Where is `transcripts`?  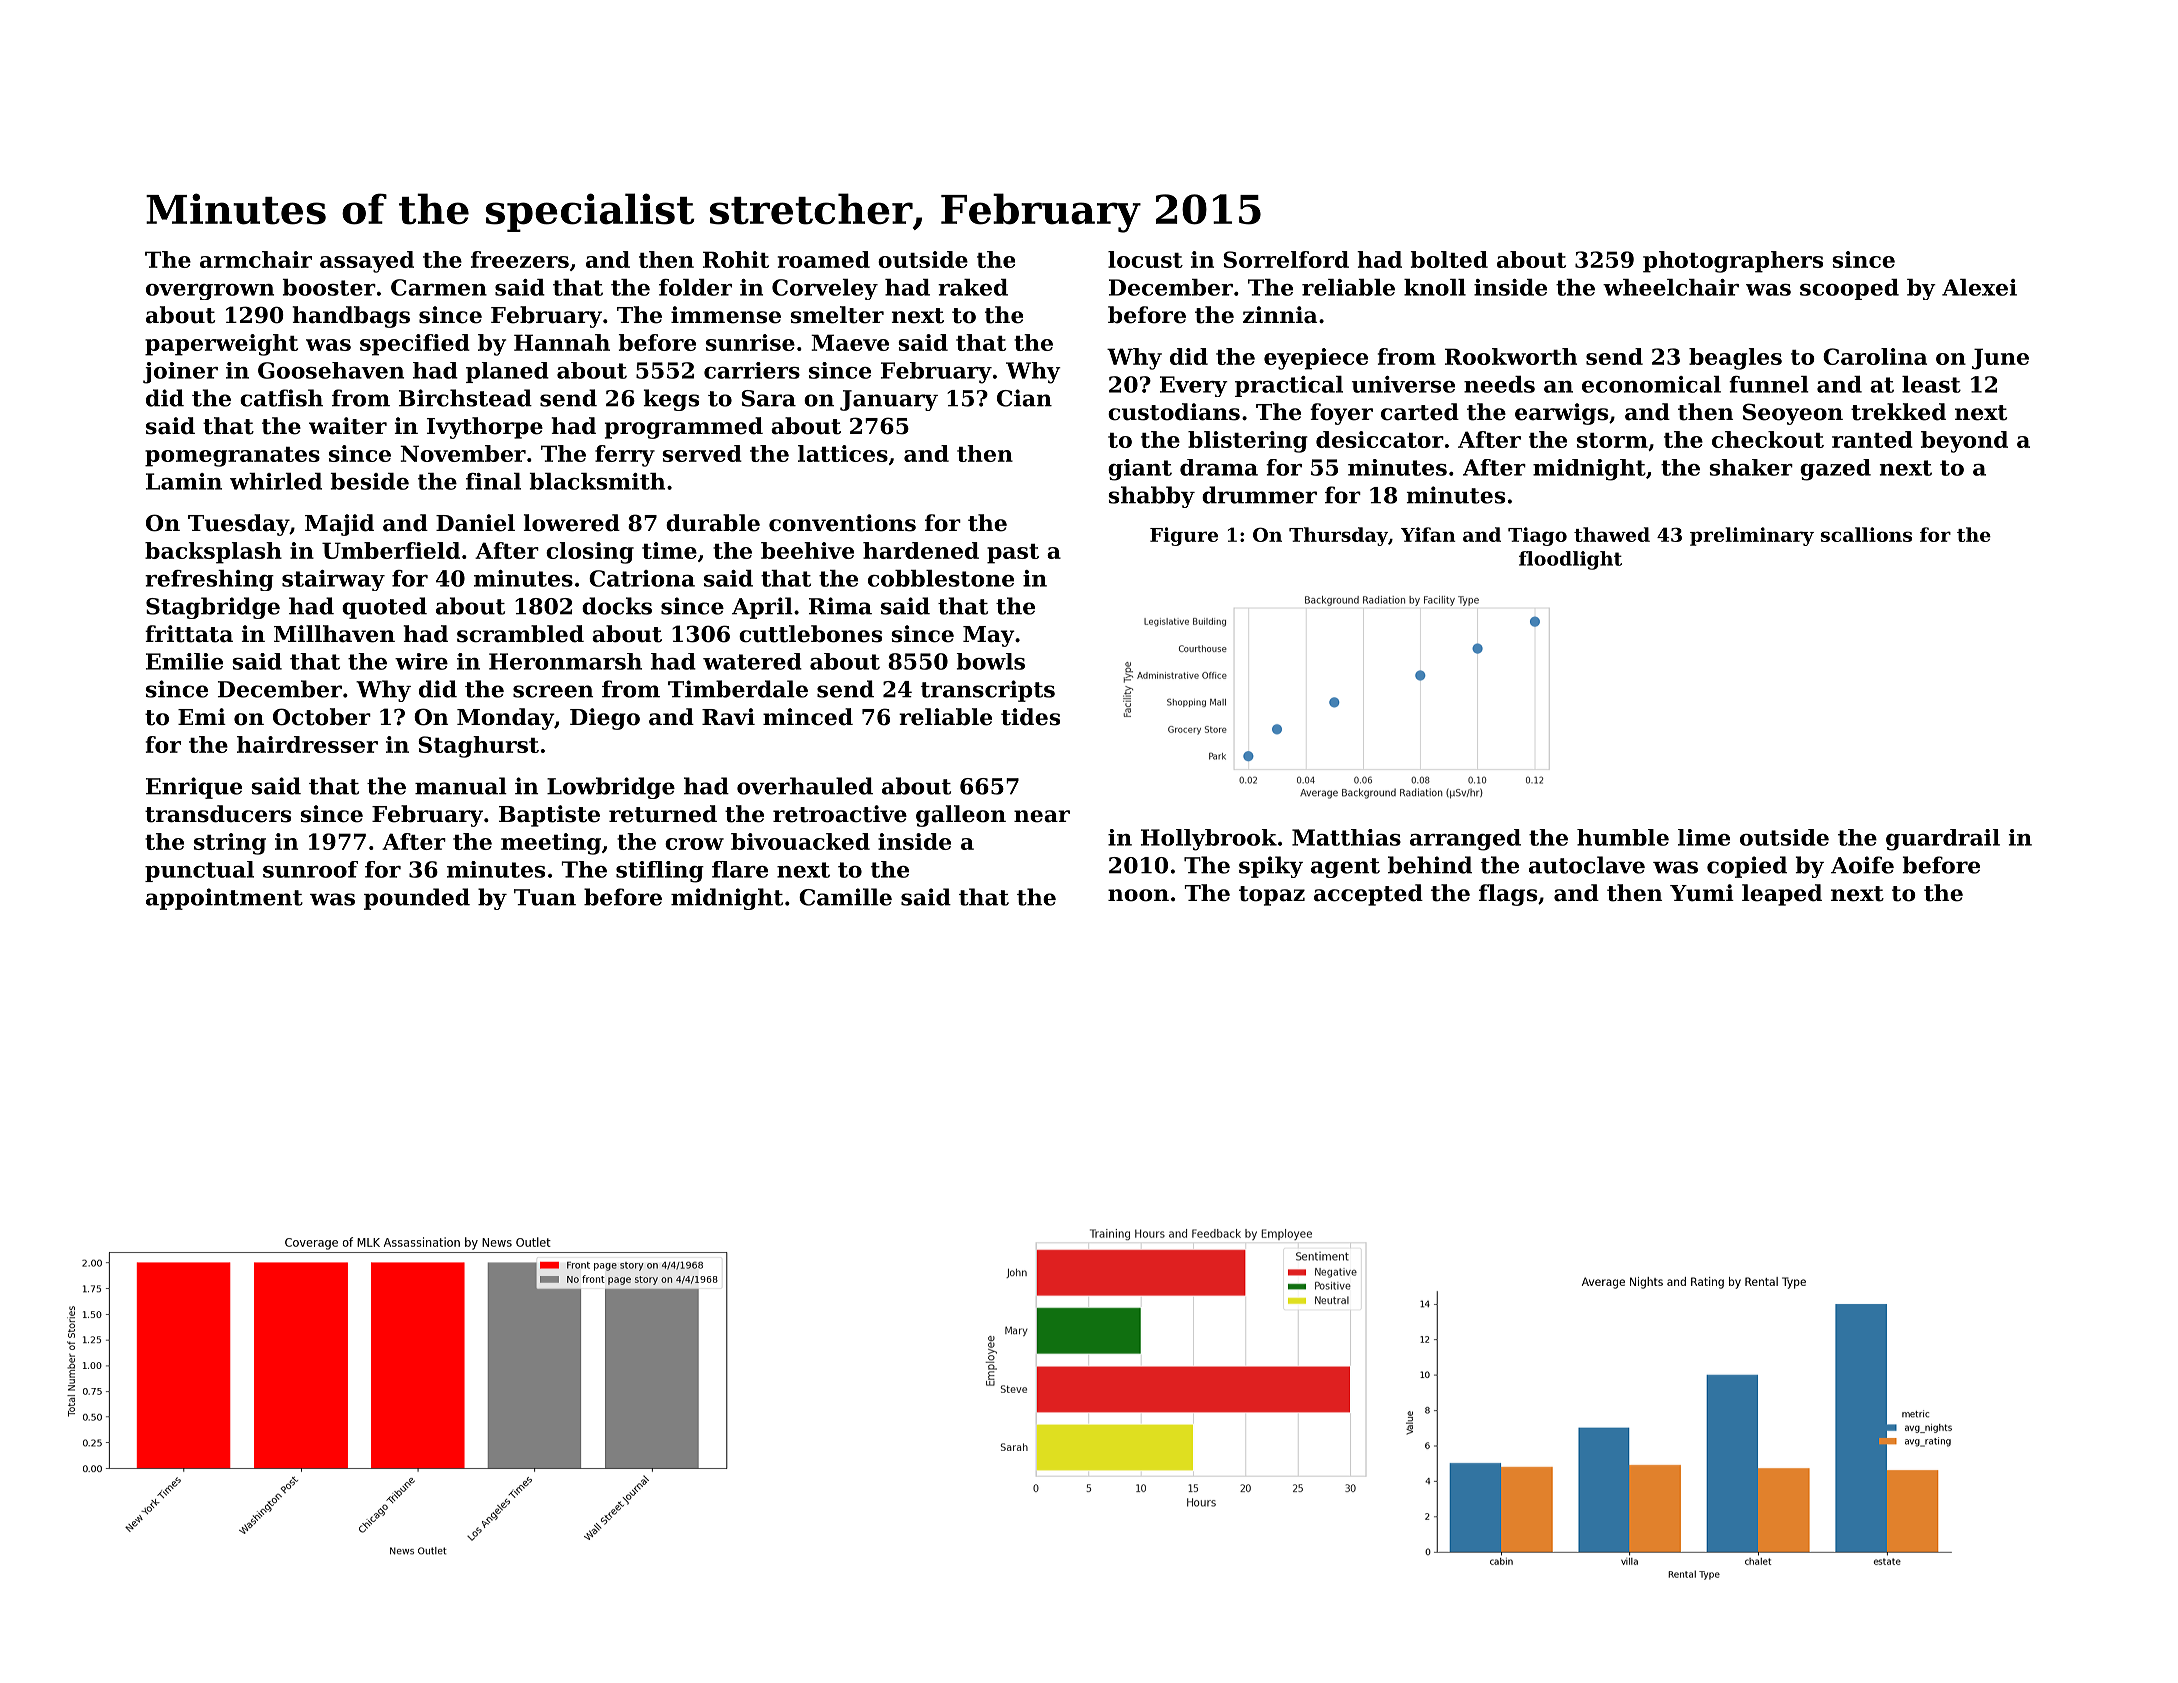 transcripts is located at coordinates (988, 691).
